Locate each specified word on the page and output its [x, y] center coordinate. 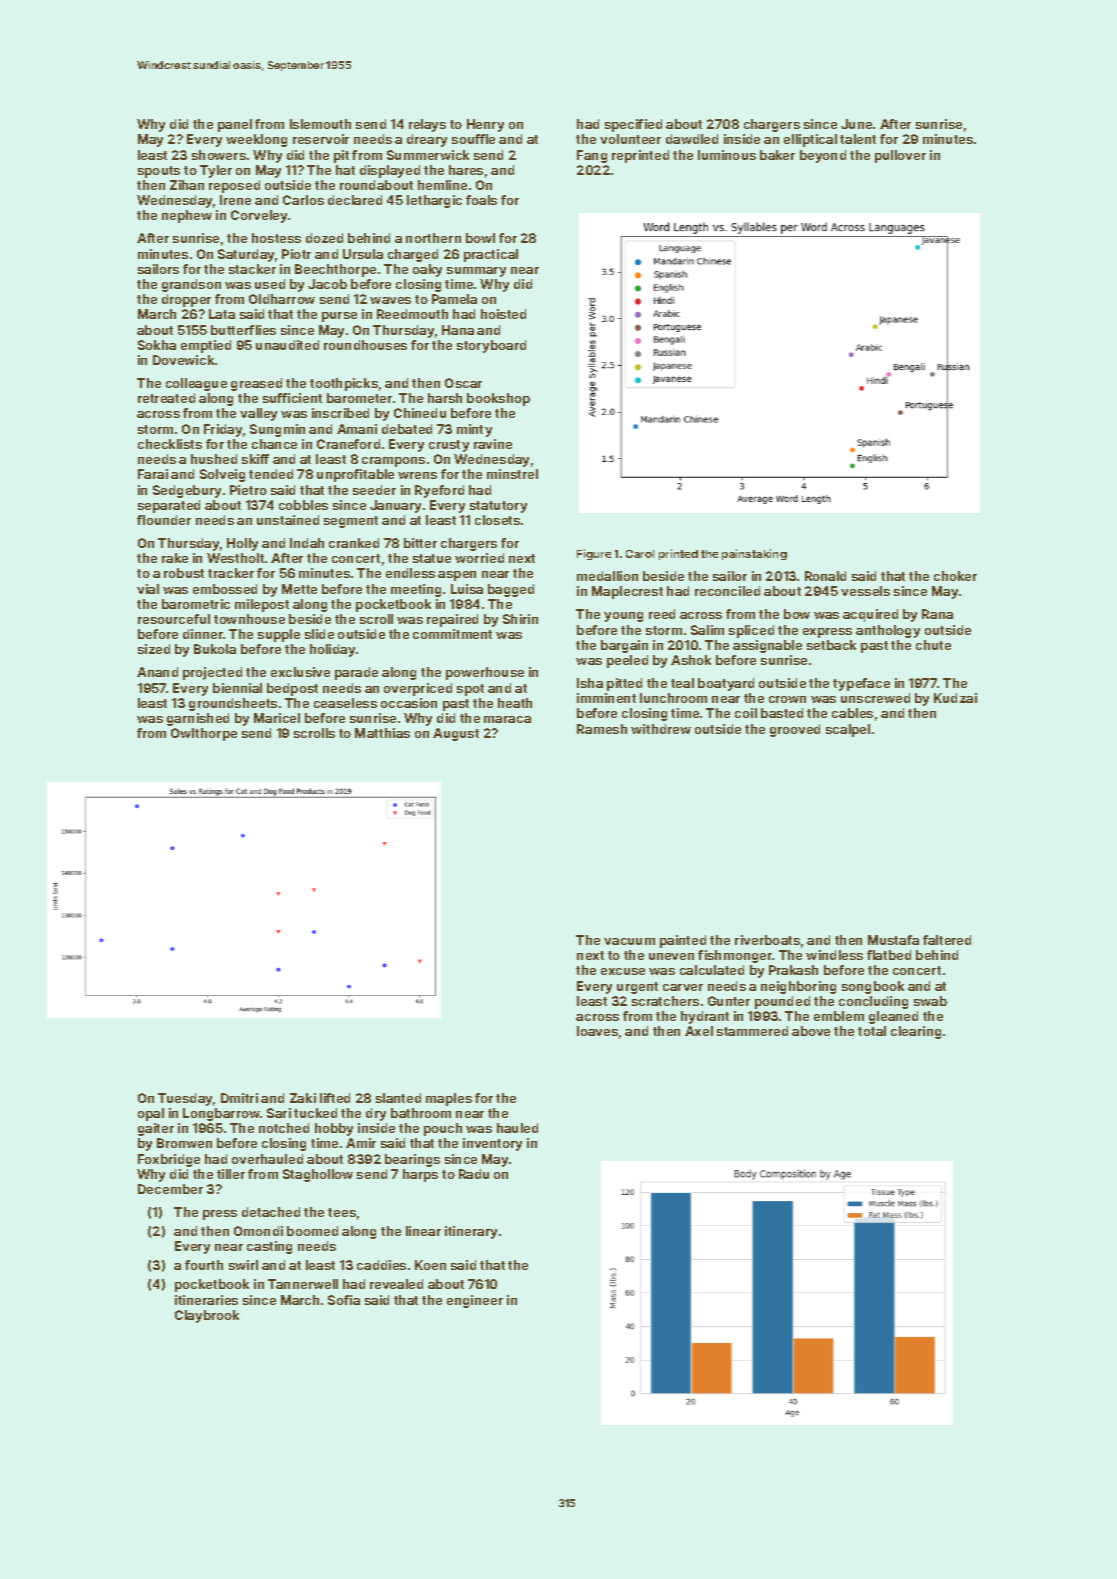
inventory [492, 1144]
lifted [335, 1098]
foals [481, 200]
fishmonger [735, 956]
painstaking [754, 554]
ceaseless [345, 703]
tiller [231, 1174]
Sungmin [277, 430]
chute [933, 645]
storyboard [491, 346]
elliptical [810, 140]
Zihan [187, 185]
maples [449, 1099]
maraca [507, 719]
